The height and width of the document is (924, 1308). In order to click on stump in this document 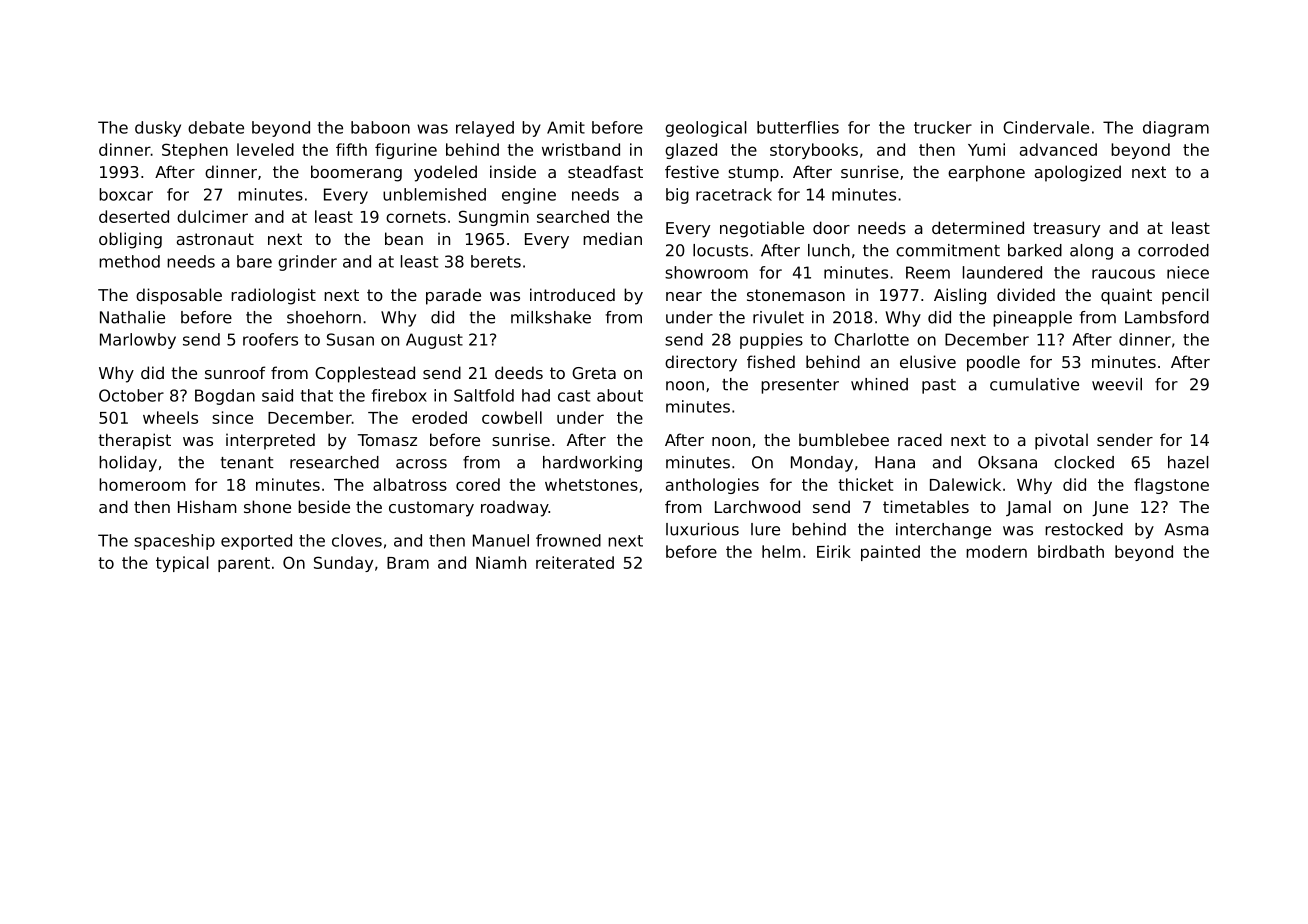, I will do `click(753, 174)`.
